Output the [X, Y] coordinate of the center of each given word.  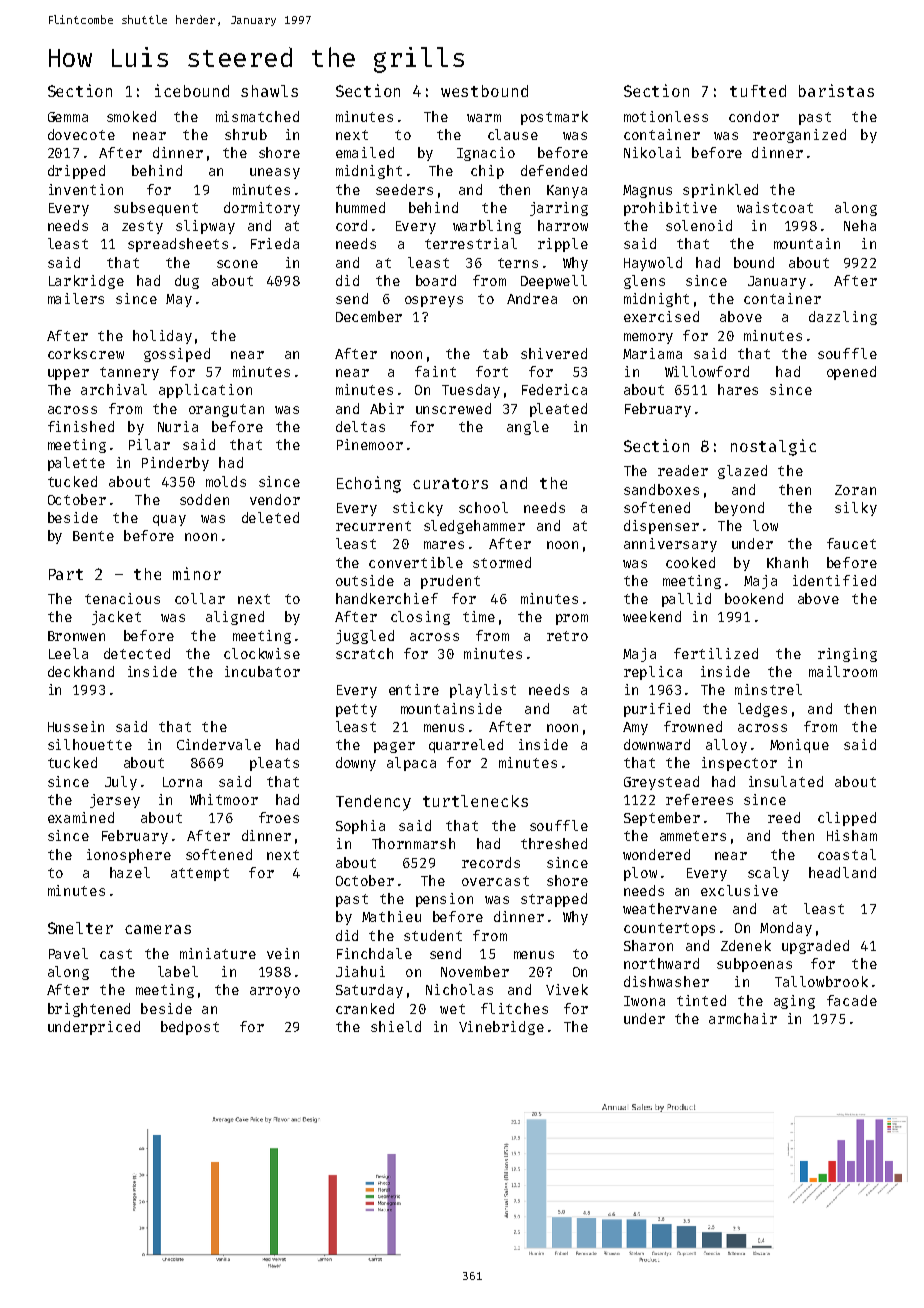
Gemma [68, 117]
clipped [847, 819]
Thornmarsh [413, 843]
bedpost [190, 1028]
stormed [502, 562]
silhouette [90, 744]
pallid [686, 600]
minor [197, 573]
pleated [558, 410]
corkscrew [86, 353]
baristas [836, 90]
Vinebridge [501, 1028]
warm [484, 118]
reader [683, 470]
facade [852, 1000]
